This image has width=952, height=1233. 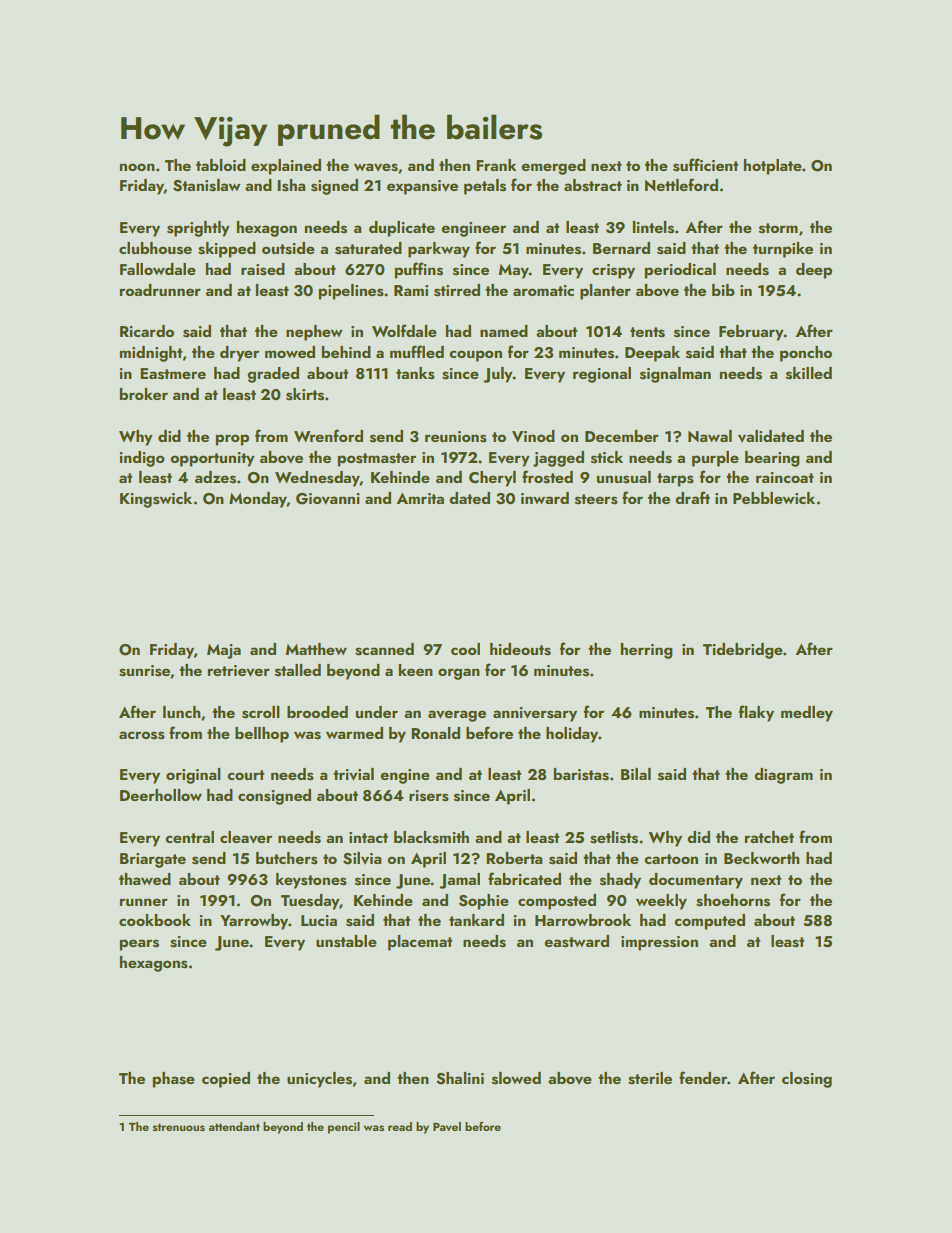 What do you see at coordinates (492, 479) in the image?
I see `Cheryl` at bounding box center [492, 479].
